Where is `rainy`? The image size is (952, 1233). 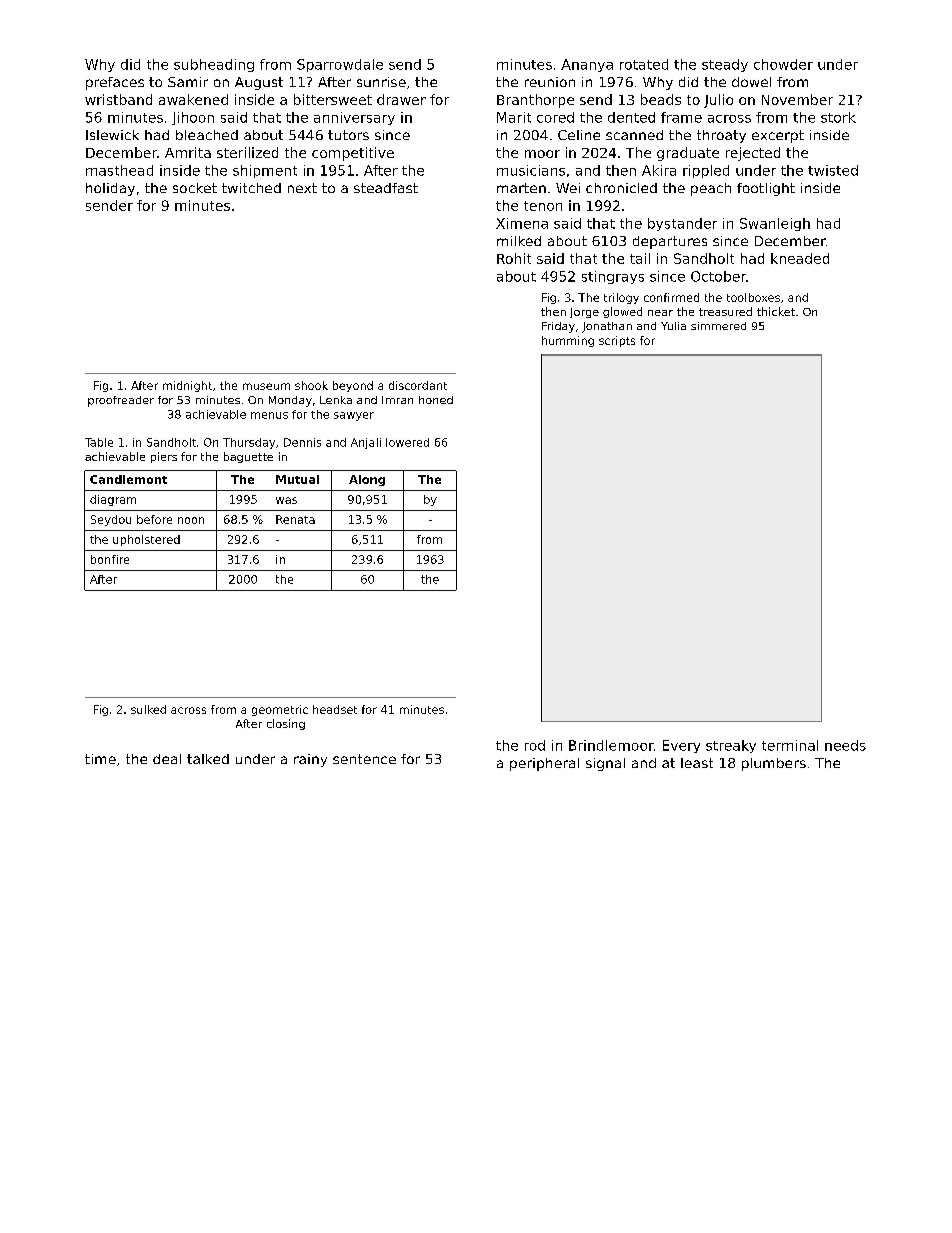 rainy is located at coordinates (310, 760).
